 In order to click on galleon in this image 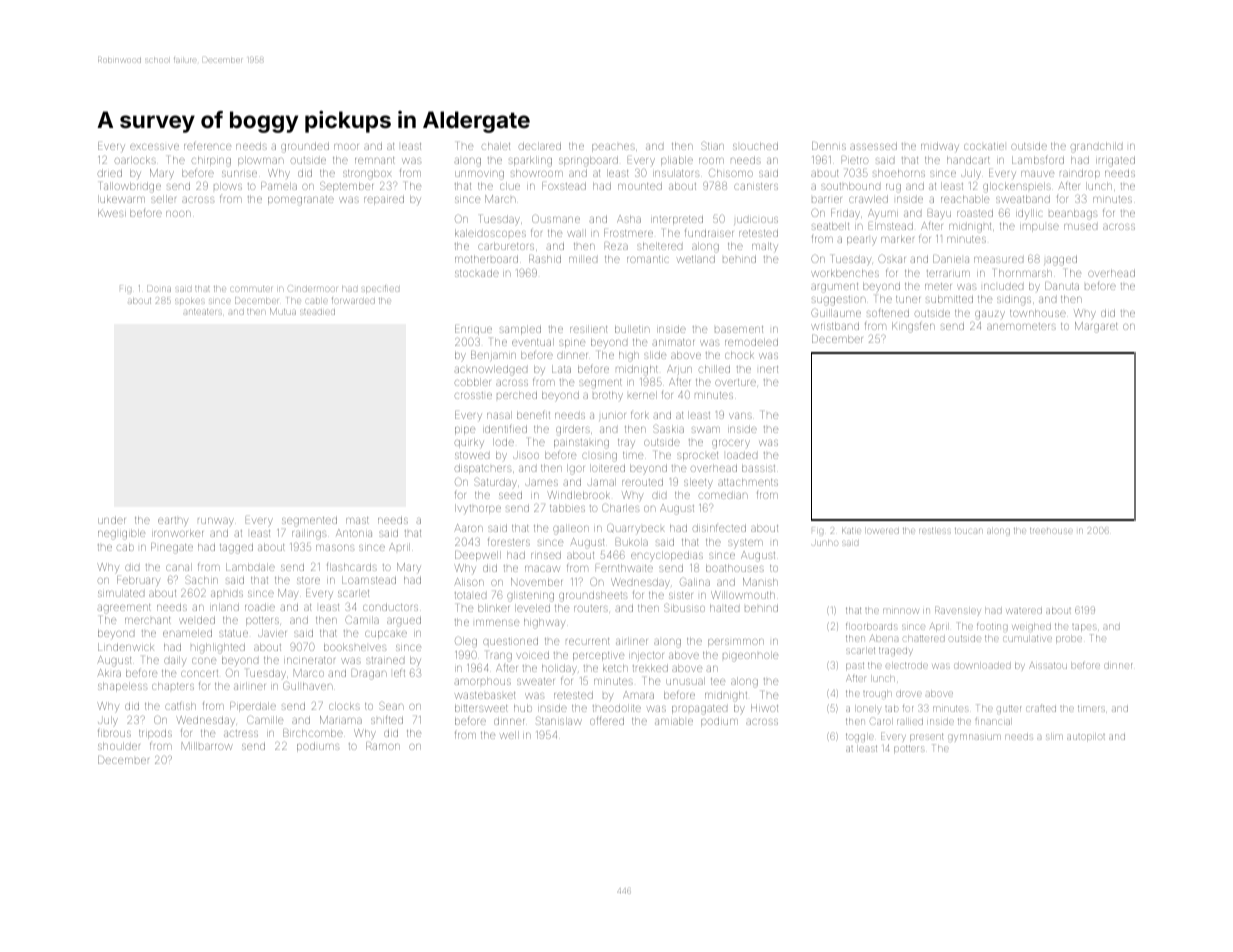, I will do `click(571, 529)`.
